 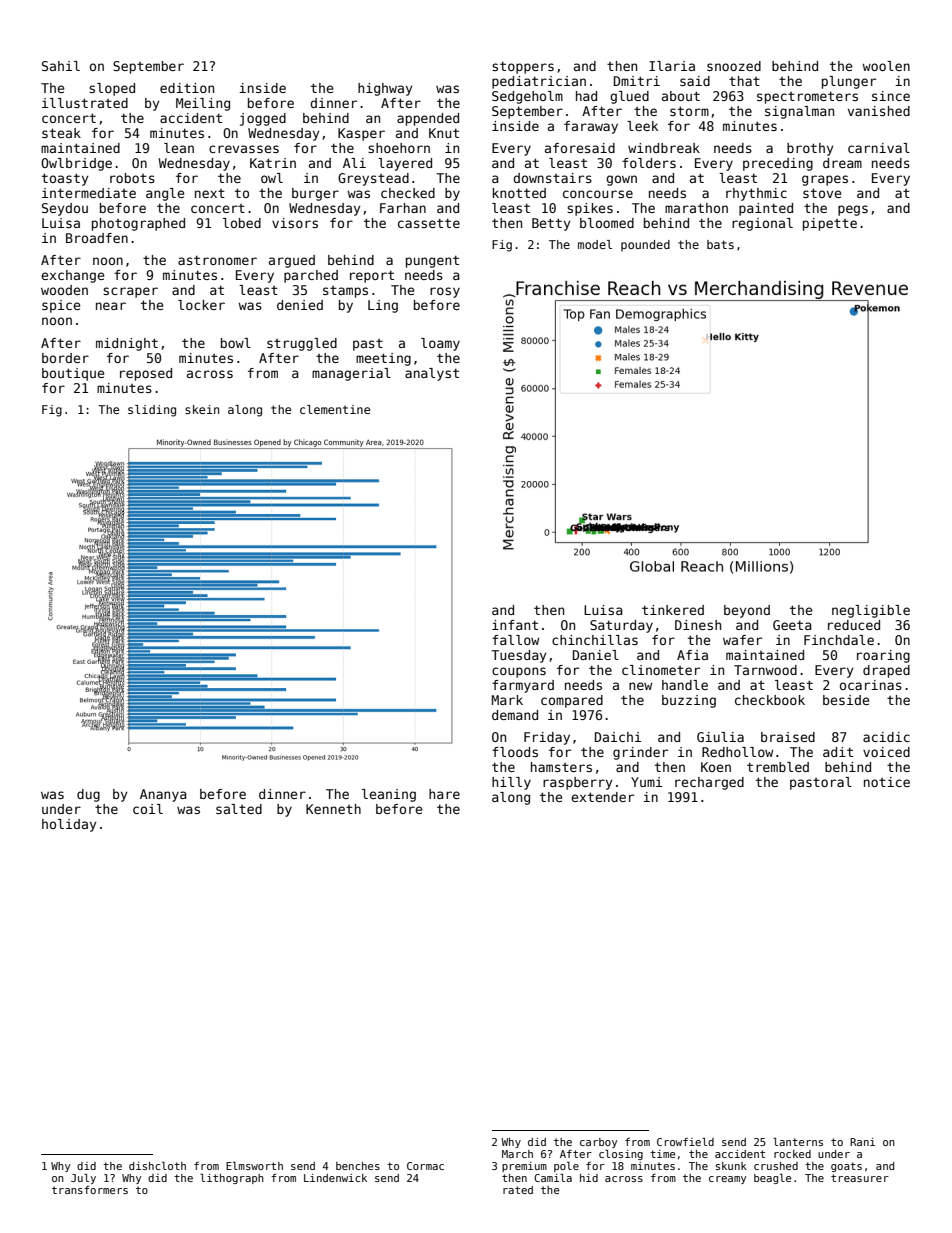 What do you see at coordinates (685, 1142) in the page?
I see `Crowfield` at bounding box center [685, 1142].
